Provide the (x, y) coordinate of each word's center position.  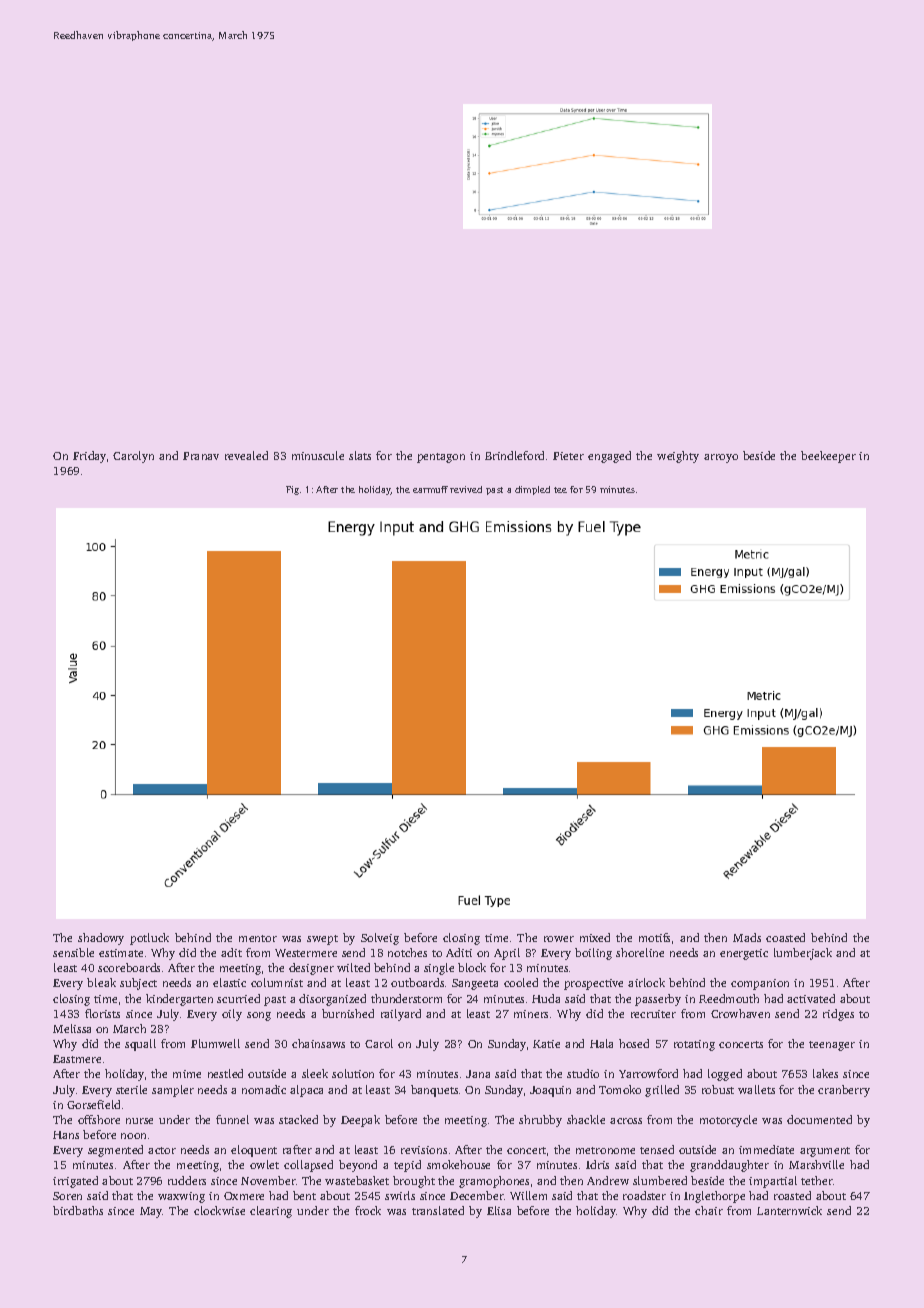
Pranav (201, 456)
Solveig (380, 939)
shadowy (101, 939)
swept (322, 940)
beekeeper (828, 457)
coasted (785, 937)
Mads (747, 937)
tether (817, 1180)
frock (368, 1210)
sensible (73, 952)
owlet (264, 1164)
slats (360, 455)
